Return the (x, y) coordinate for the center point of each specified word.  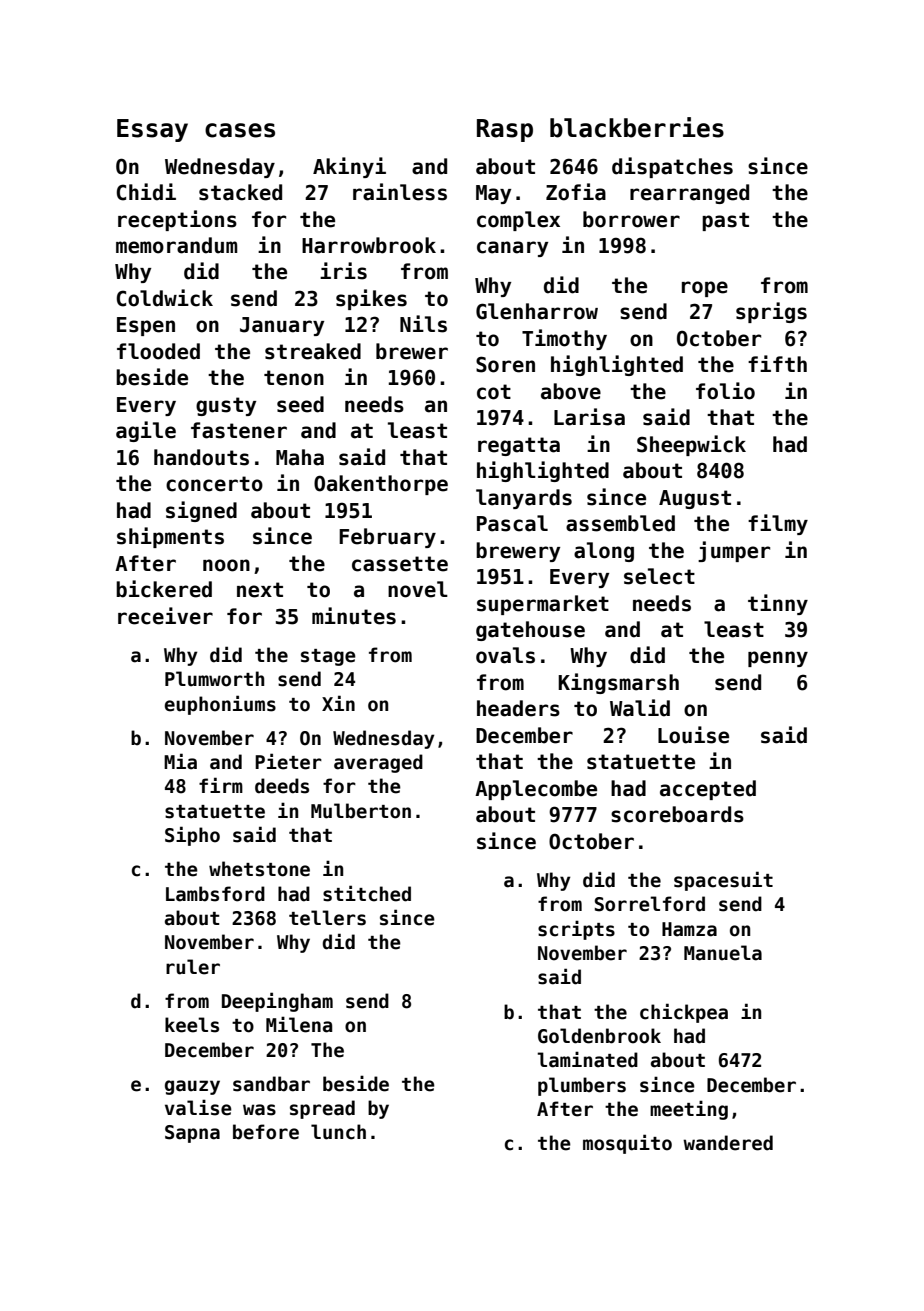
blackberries (637, 127)
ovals (505, 655)
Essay (152, 130)
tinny (778, 604)
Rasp (505, 130)
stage (328, 657)
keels (192, 1025)
